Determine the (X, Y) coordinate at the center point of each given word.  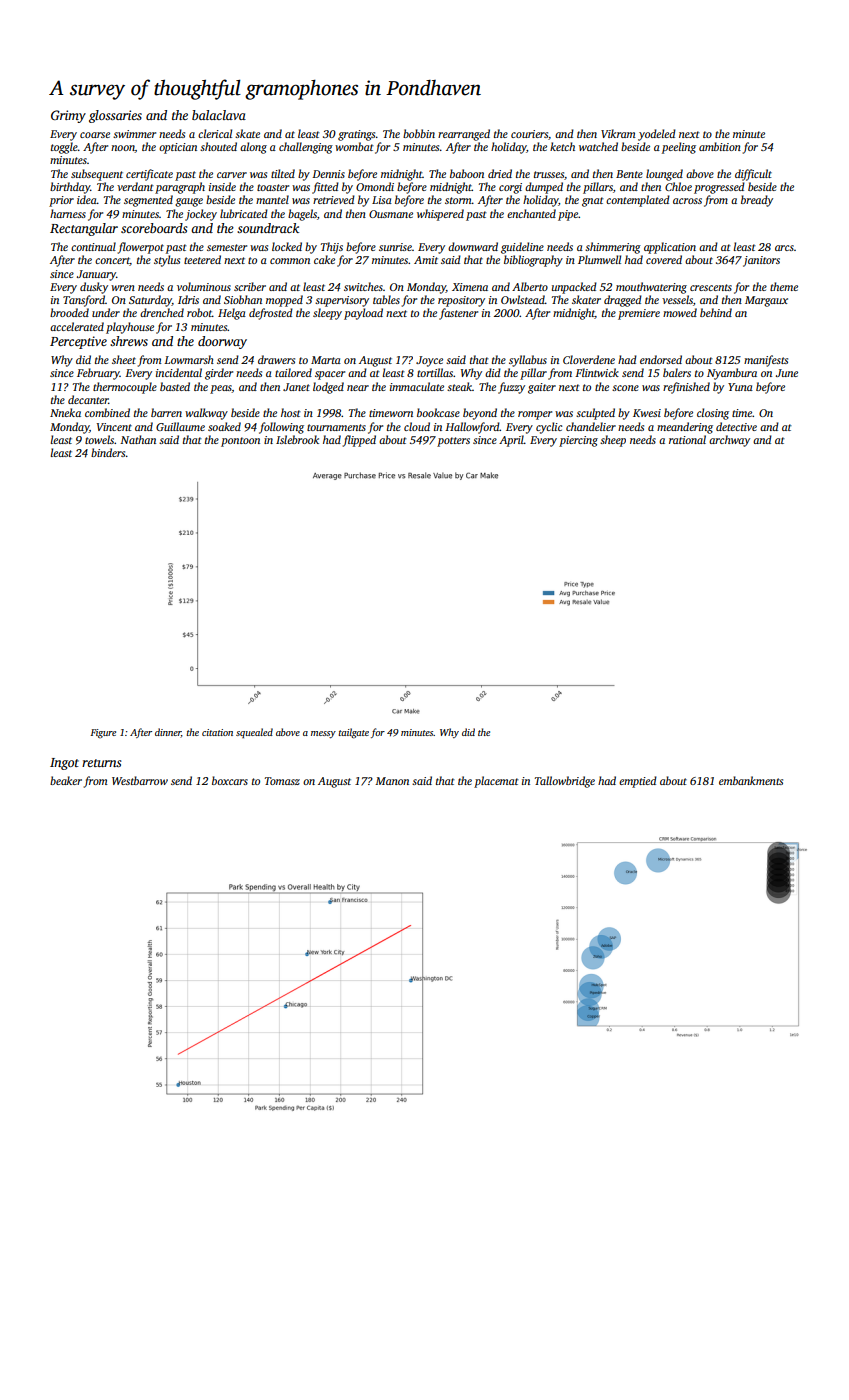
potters (453, 442)
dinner (168, 733)
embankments (751, 780)
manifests (766, 361)
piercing (578, 441)
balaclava (219, 115)
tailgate (354, 733)
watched (598, 146)
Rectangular (84, 229)
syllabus (528, 361)
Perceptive (78, 342)
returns (101, 763)
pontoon (240, 442)
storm (458, 200)
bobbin (419, 133)
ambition (720, 146)
